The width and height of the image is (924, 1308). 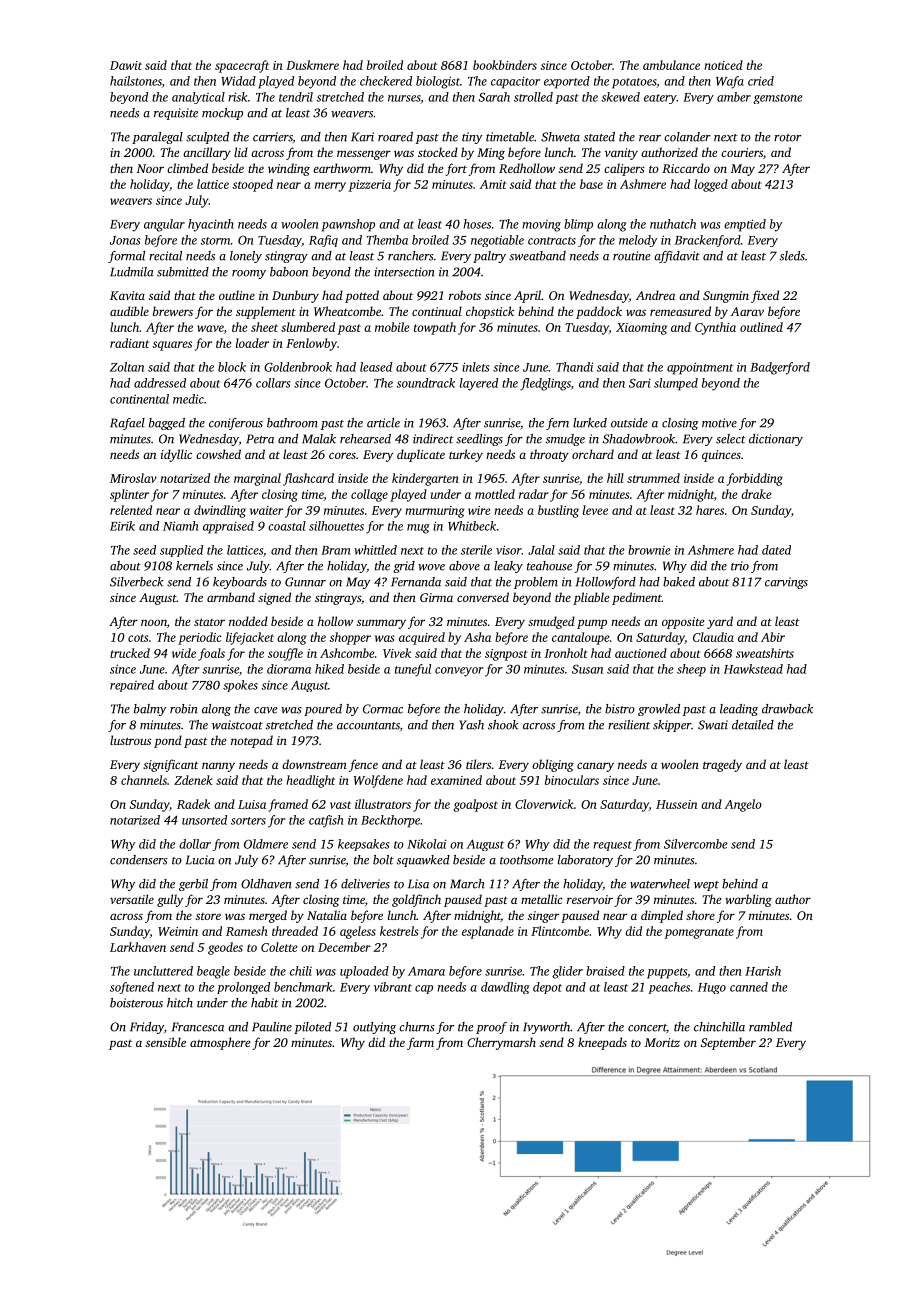 What do you see at coordinates (490, 312) in the image?
I see `chopstick` at bounding box center [490, 312].
